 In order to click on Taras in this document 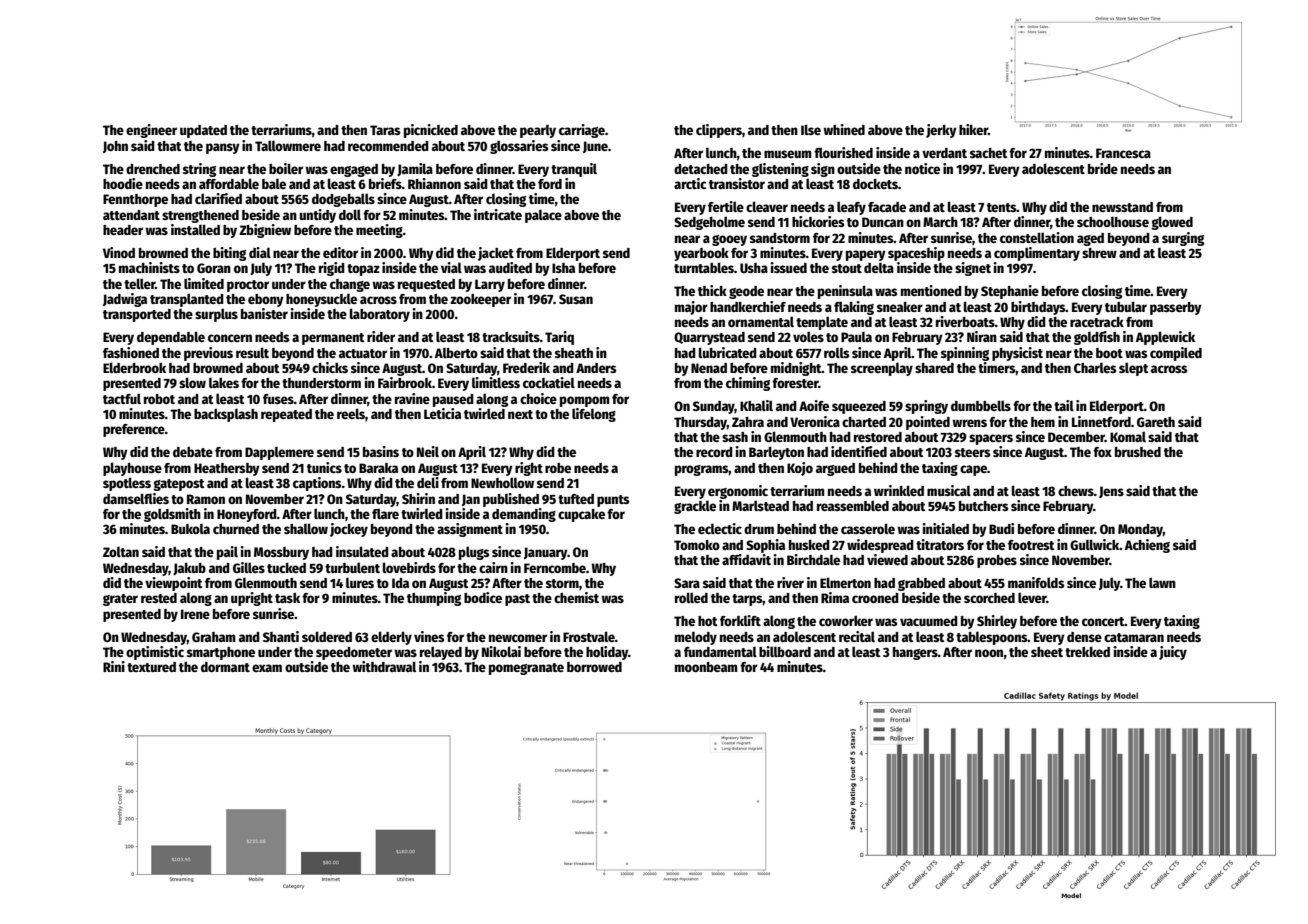, I will do `click(385, 130)`.
